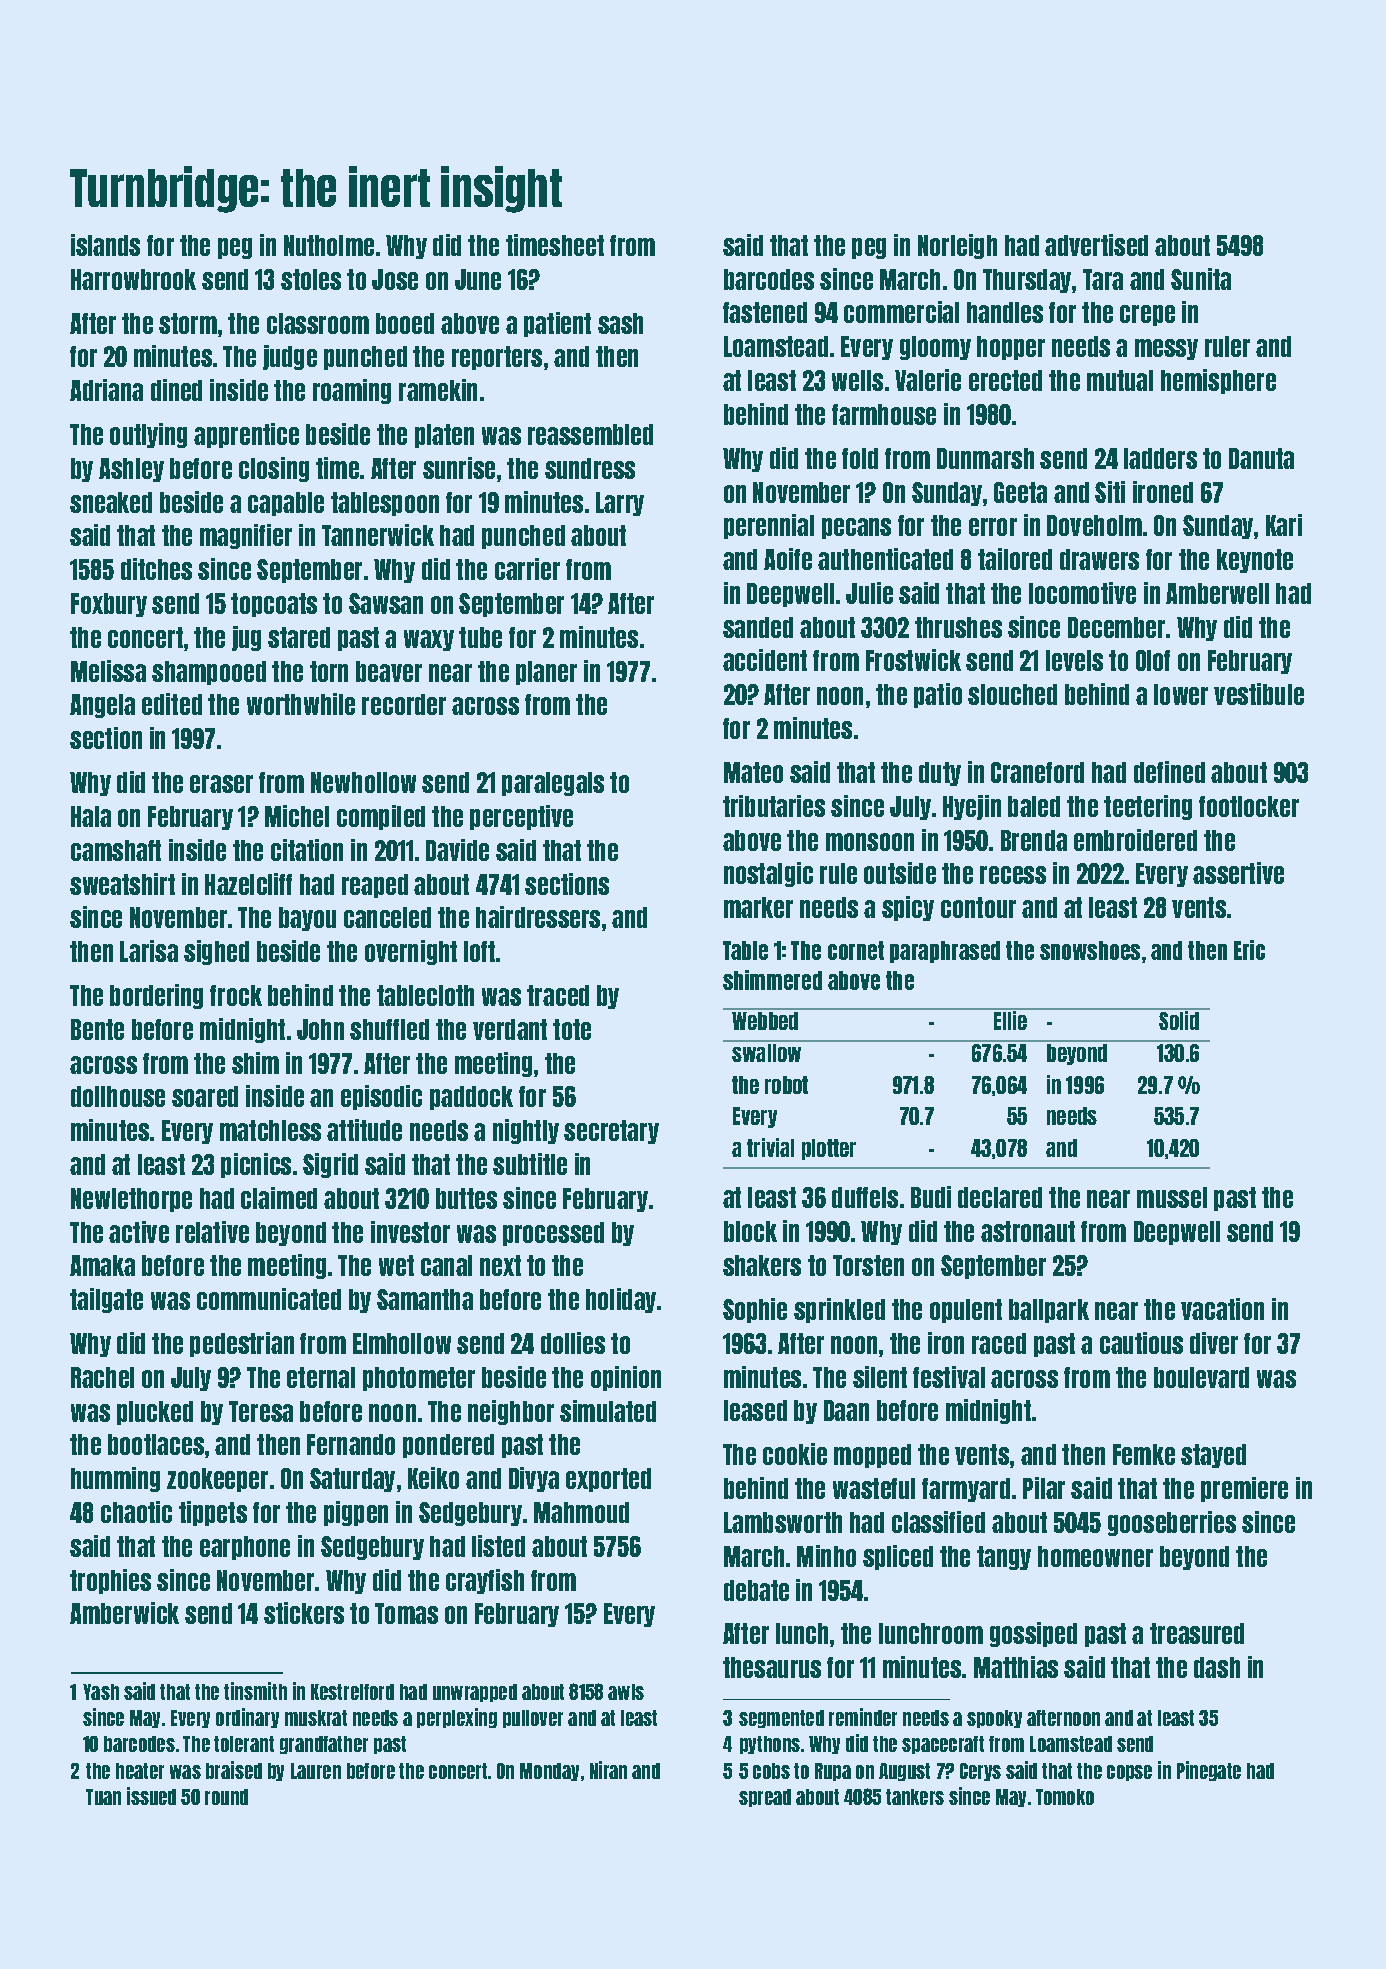 Image resolution: width=1386 pixels, height=1969 pixels. I want to click on Torsten, so click(868, 1265).
